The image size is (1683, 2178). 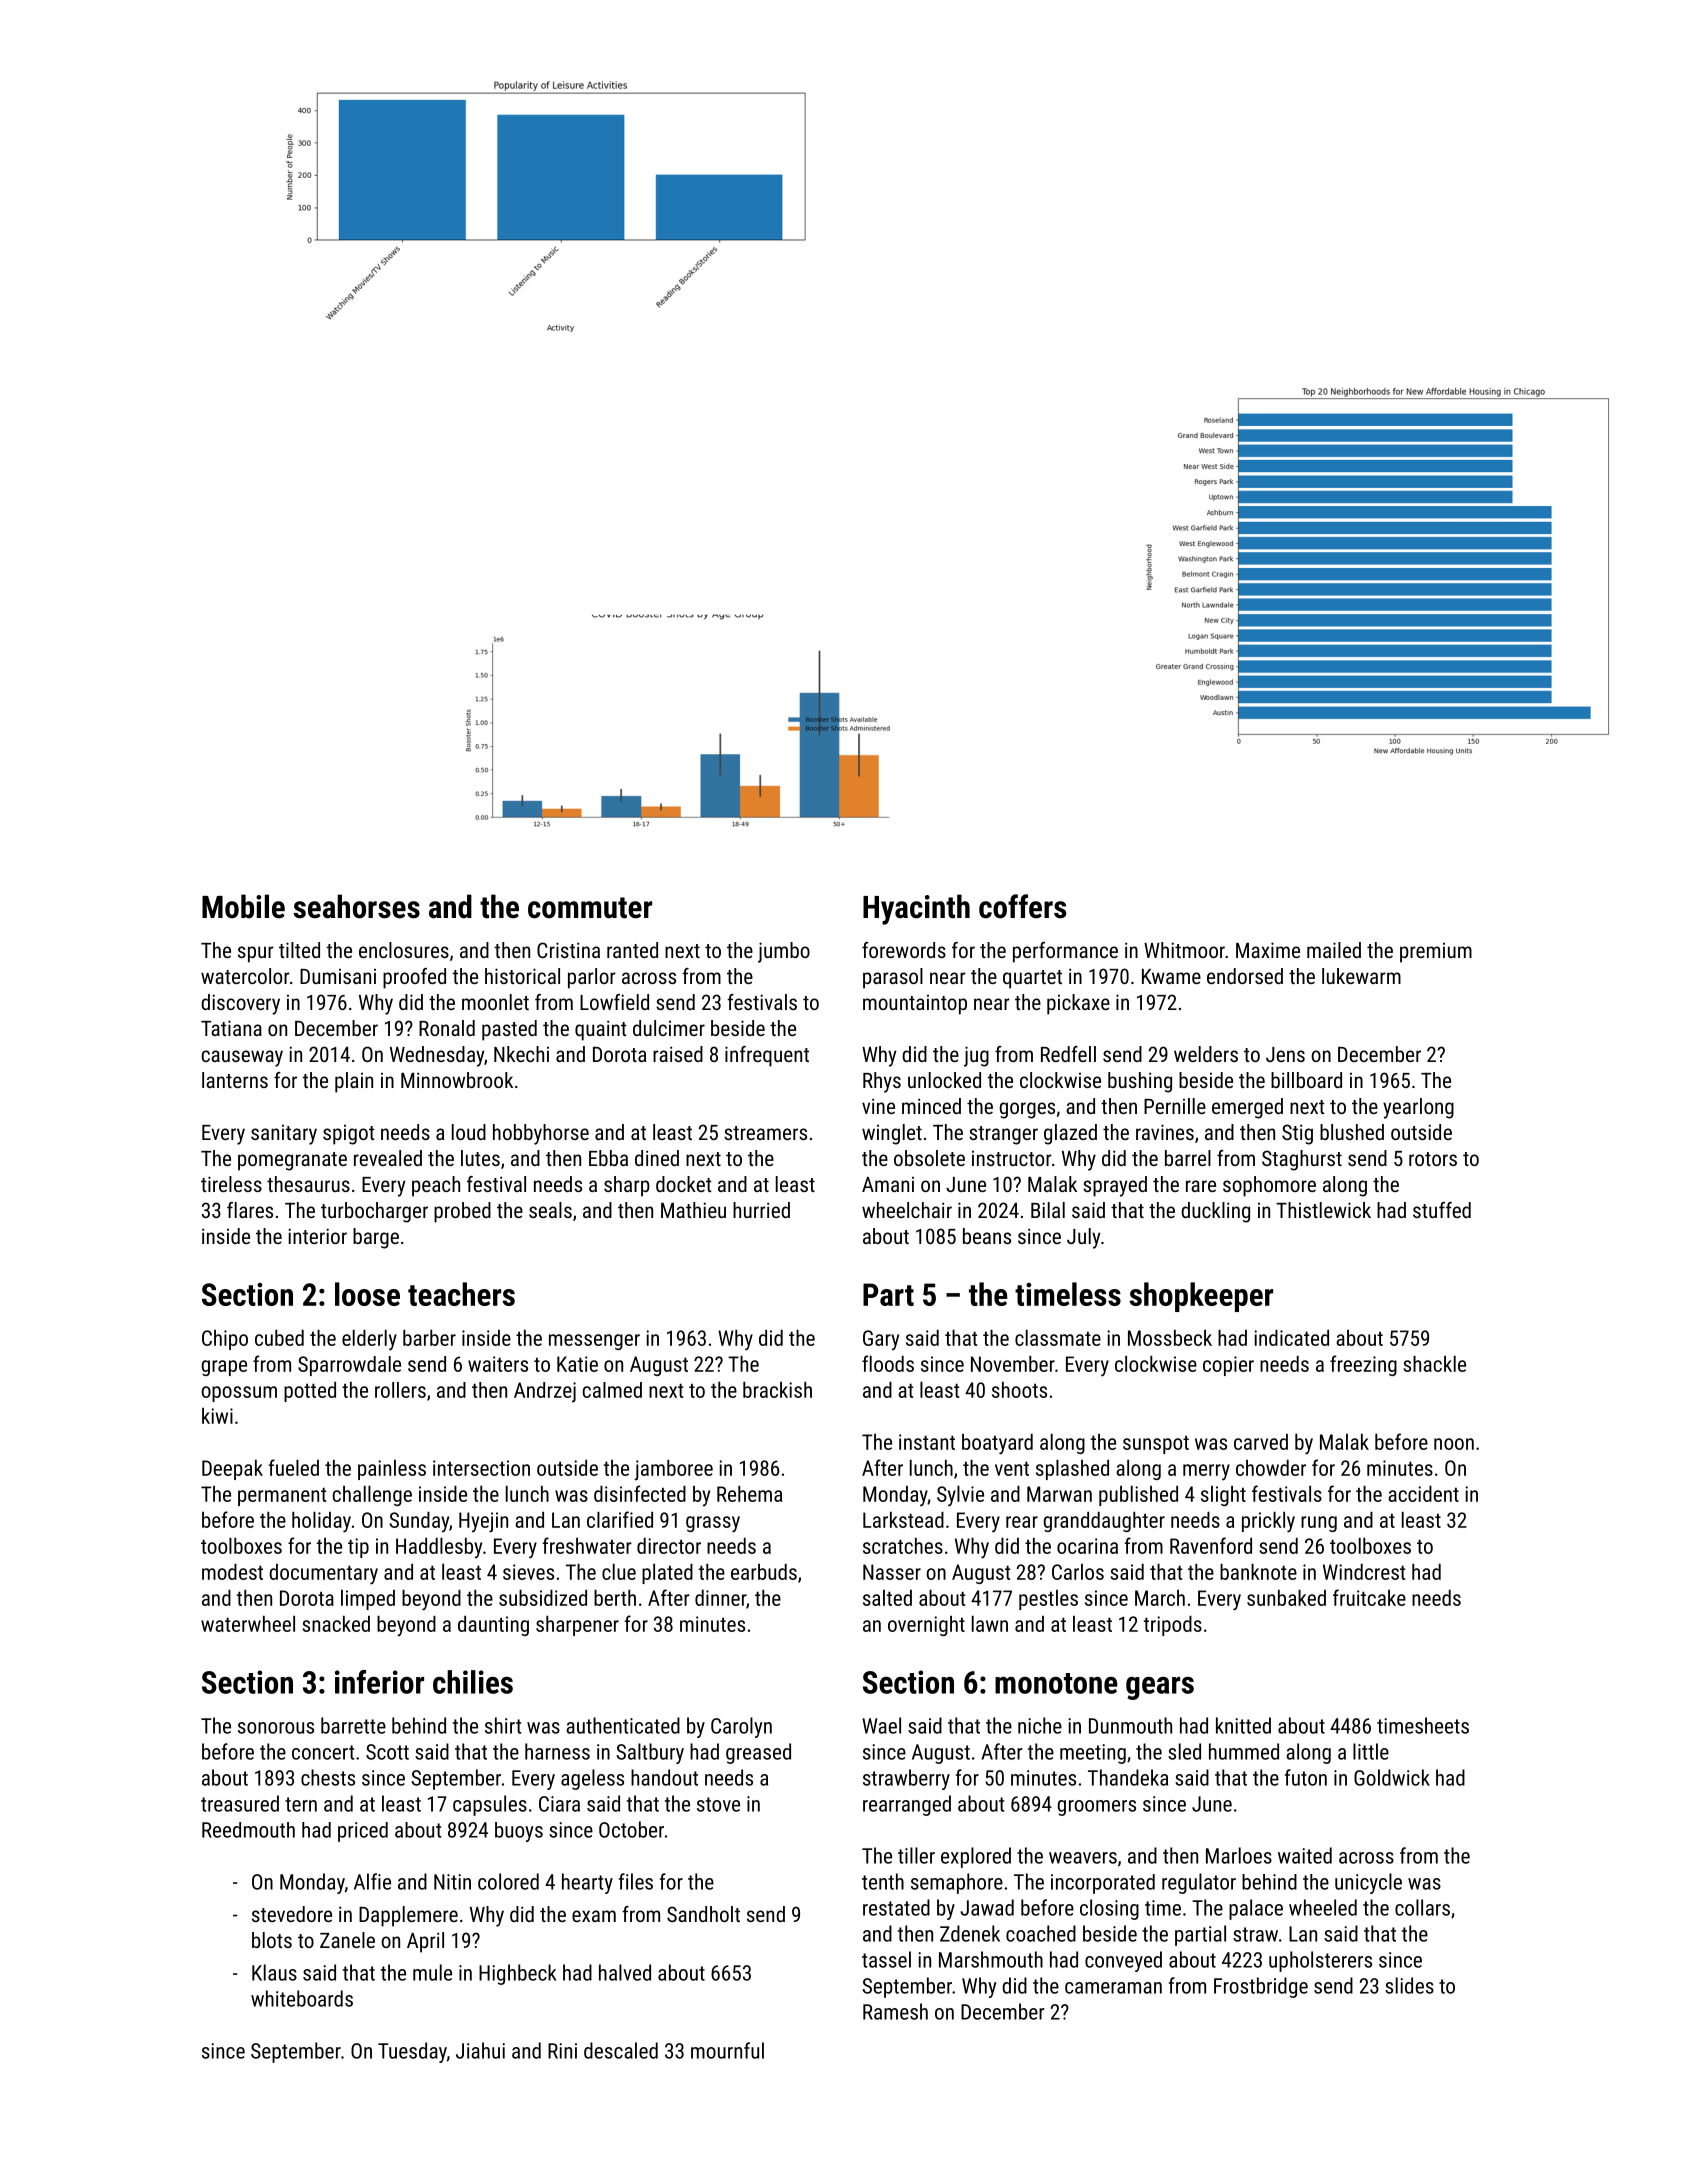 I want to click on overnight, so click(x=926, y=1626).
